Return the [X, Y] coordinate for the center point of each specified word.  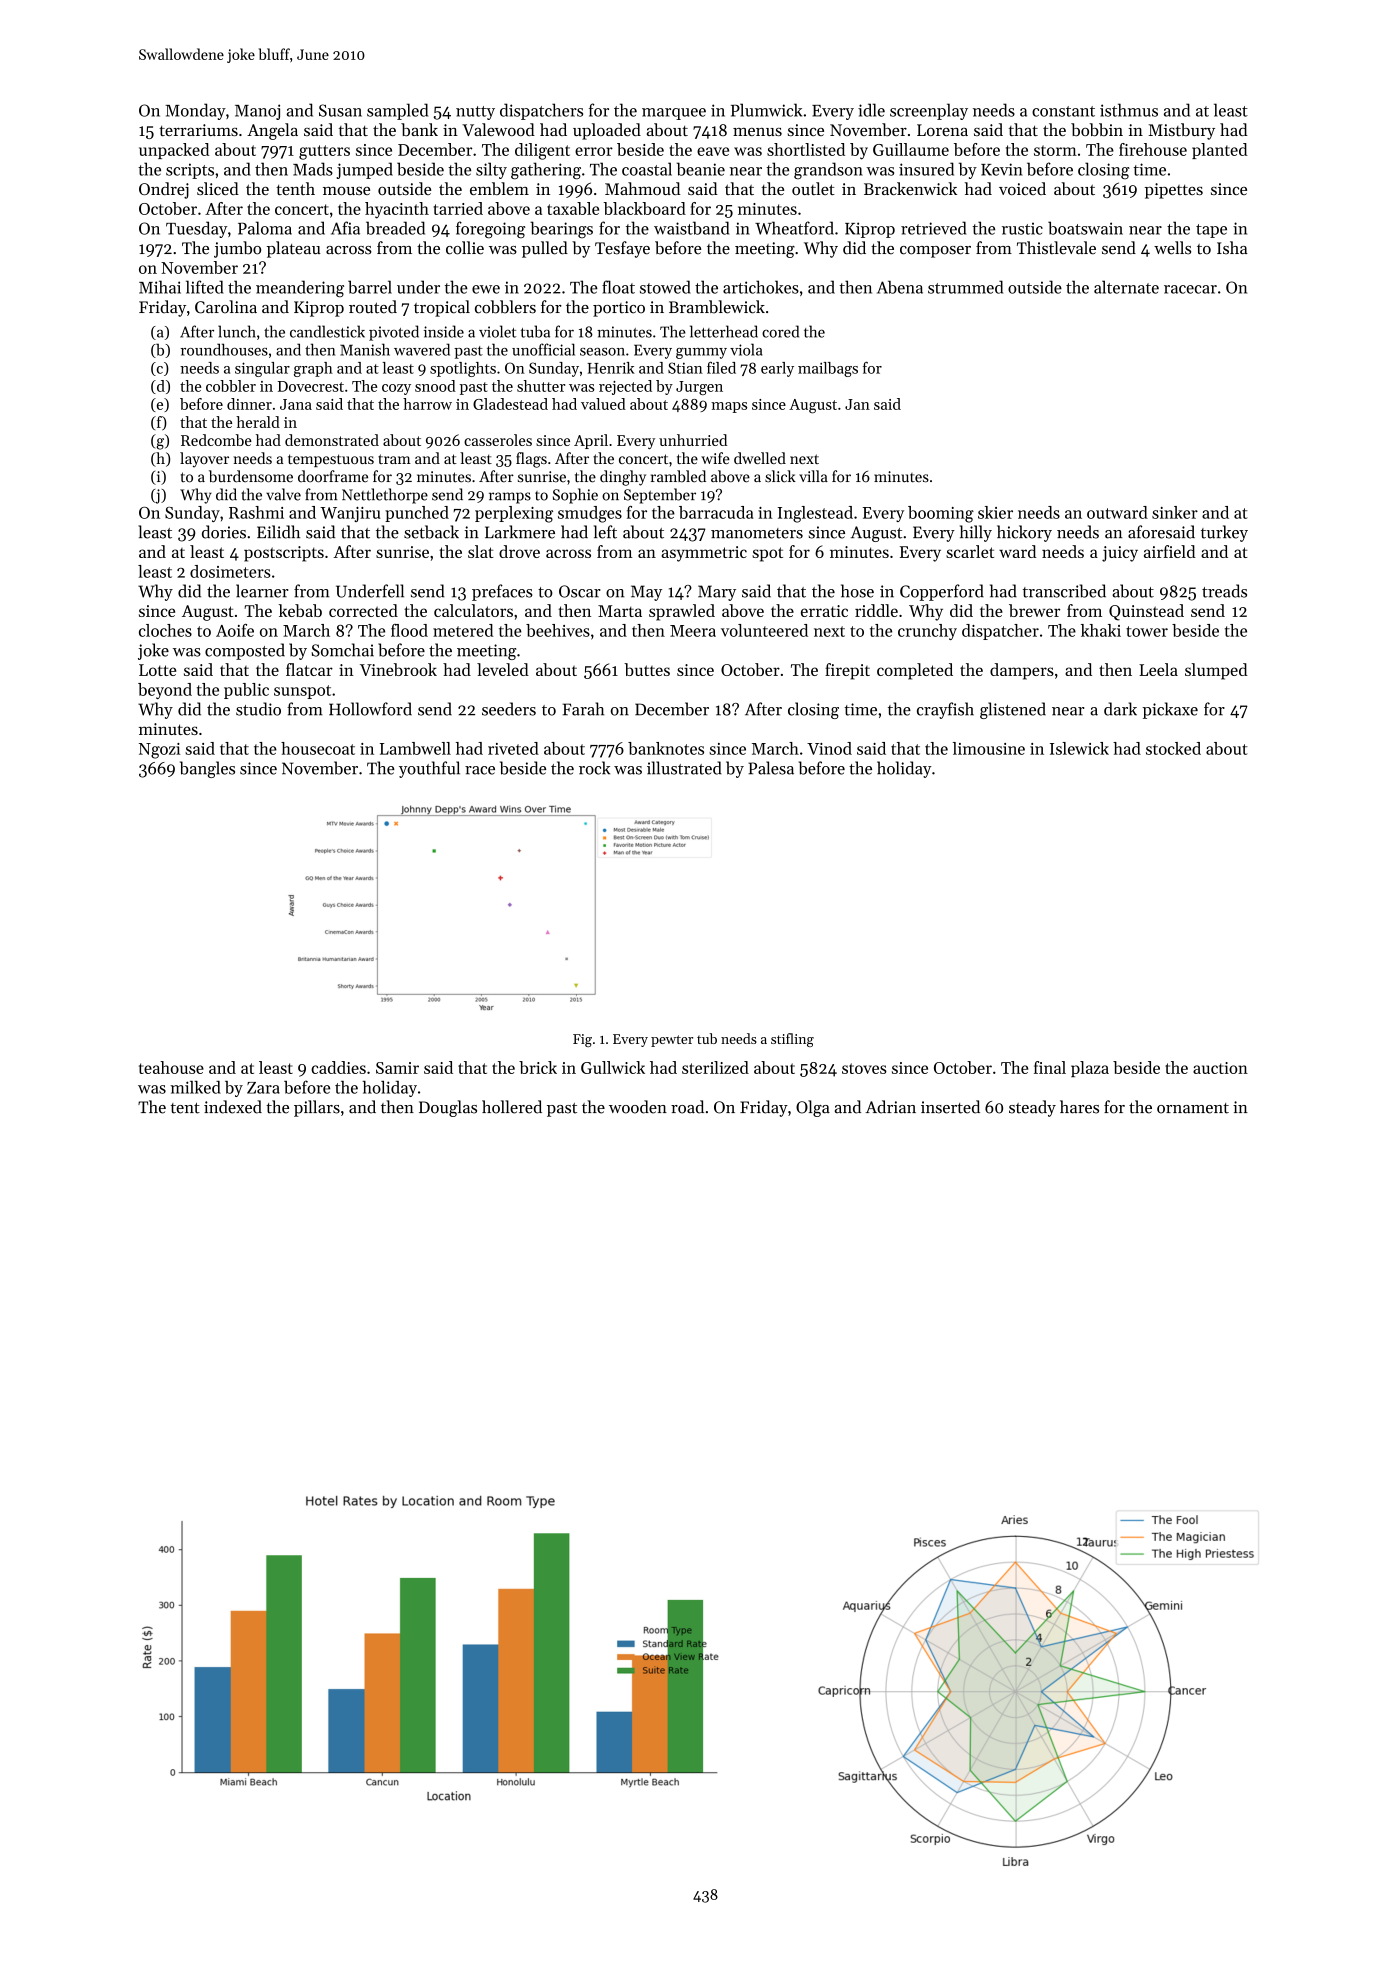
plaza [1090, 1069]
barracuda [716, 512]
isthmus [1129, 110]
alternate [1126, 287]
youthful [429, 769]
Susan [340, 110]
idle [871, 110]
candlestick [327, 331]
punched [417, 514]
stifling [792, 1040]
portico [619, 309]
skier [995, 512]
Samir [397, 1068]
